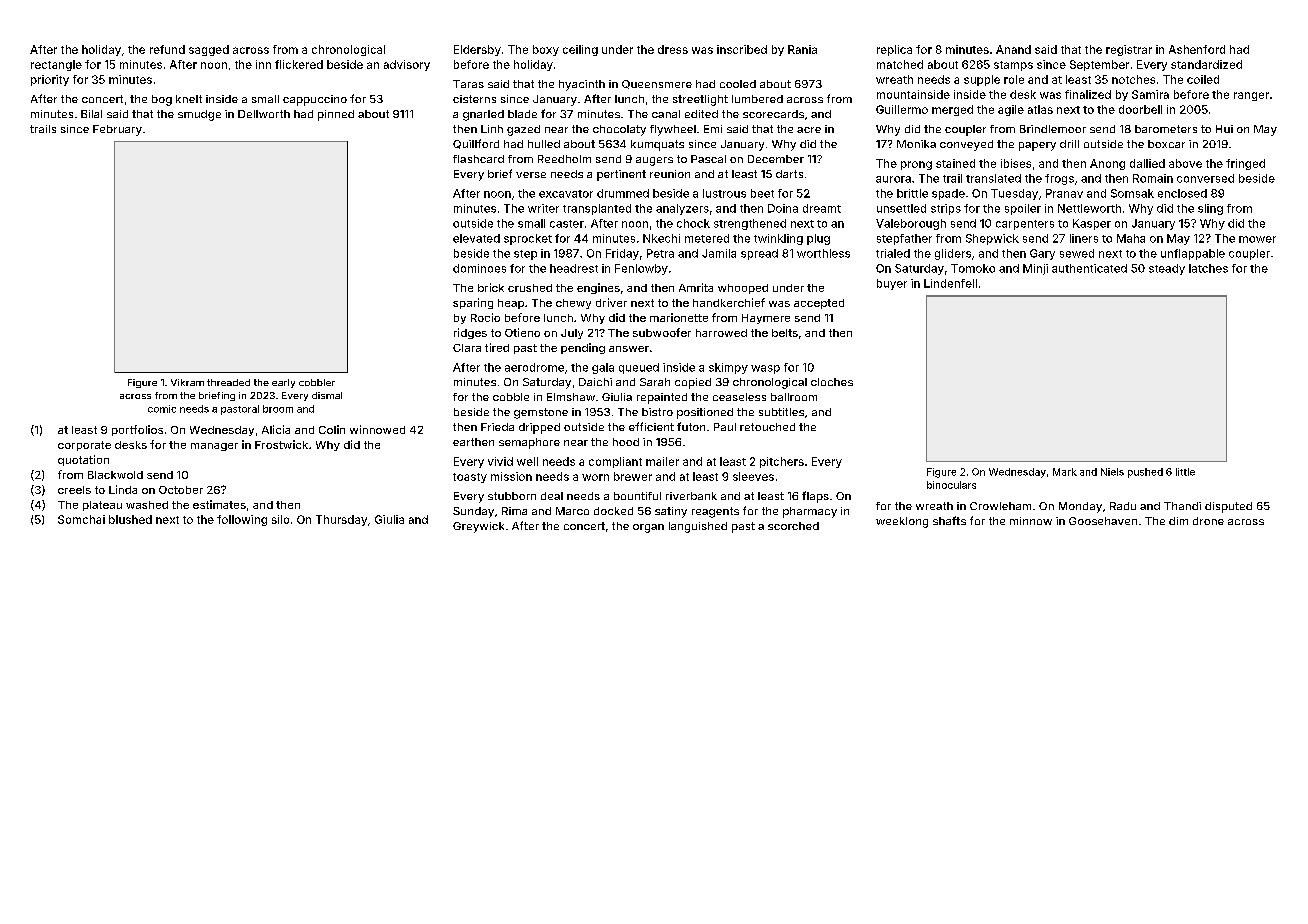 Image resolution: width=1308 pixels, height=924 pixels. I want to click on Monika, so click(916, 144).
